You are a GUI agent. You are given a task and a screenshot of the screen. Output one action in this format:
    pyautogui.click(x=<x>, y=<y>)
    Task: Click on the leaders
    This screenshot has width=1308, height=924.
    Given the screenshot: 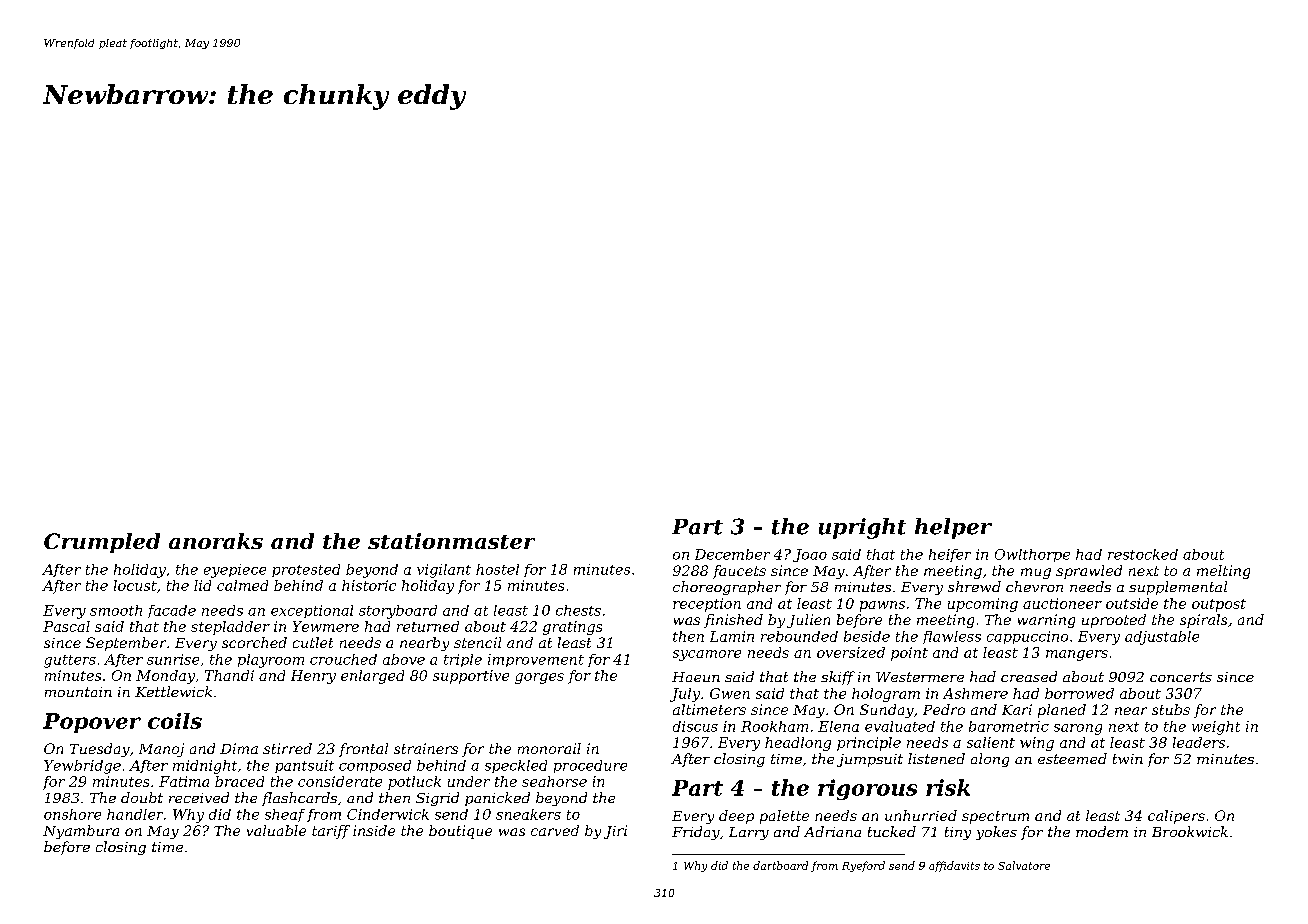 What is the action you would take?
    pyautogui.click(x=1199, y=742)
